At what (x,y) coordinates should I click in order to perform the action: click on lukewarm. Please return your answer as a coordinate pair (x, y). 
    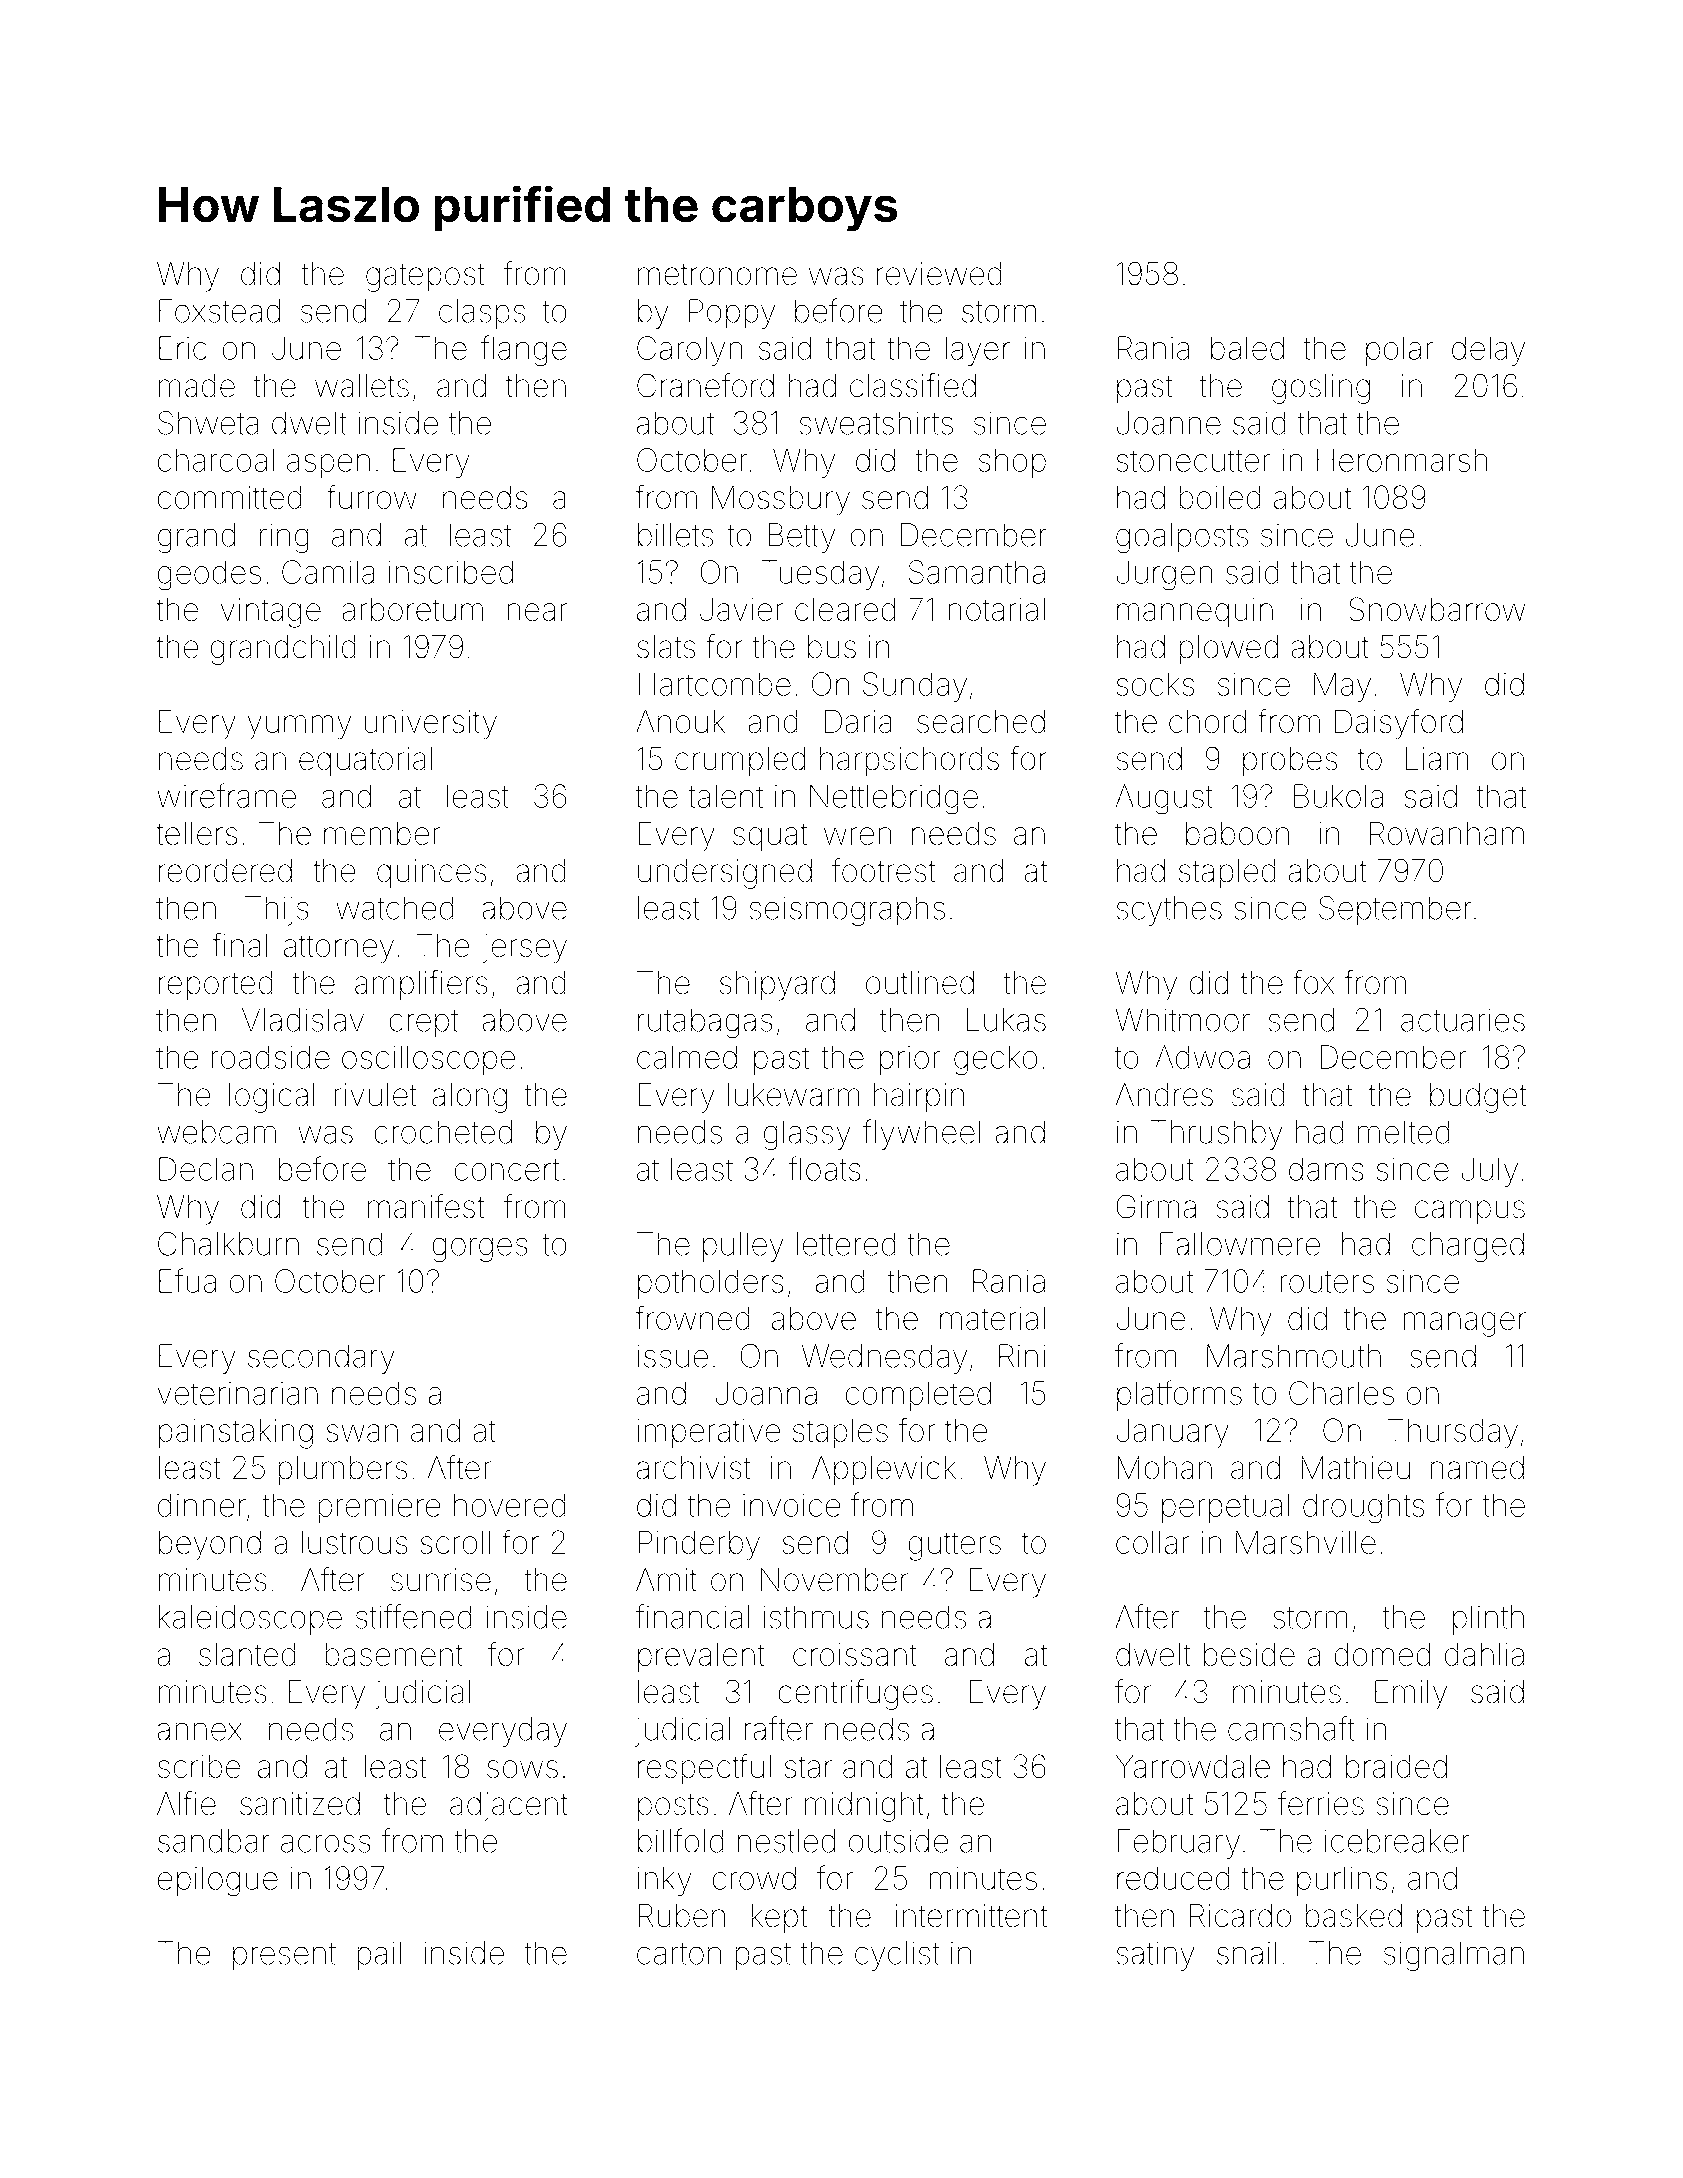
    Looking at the image, I should click on (794, 1095).
